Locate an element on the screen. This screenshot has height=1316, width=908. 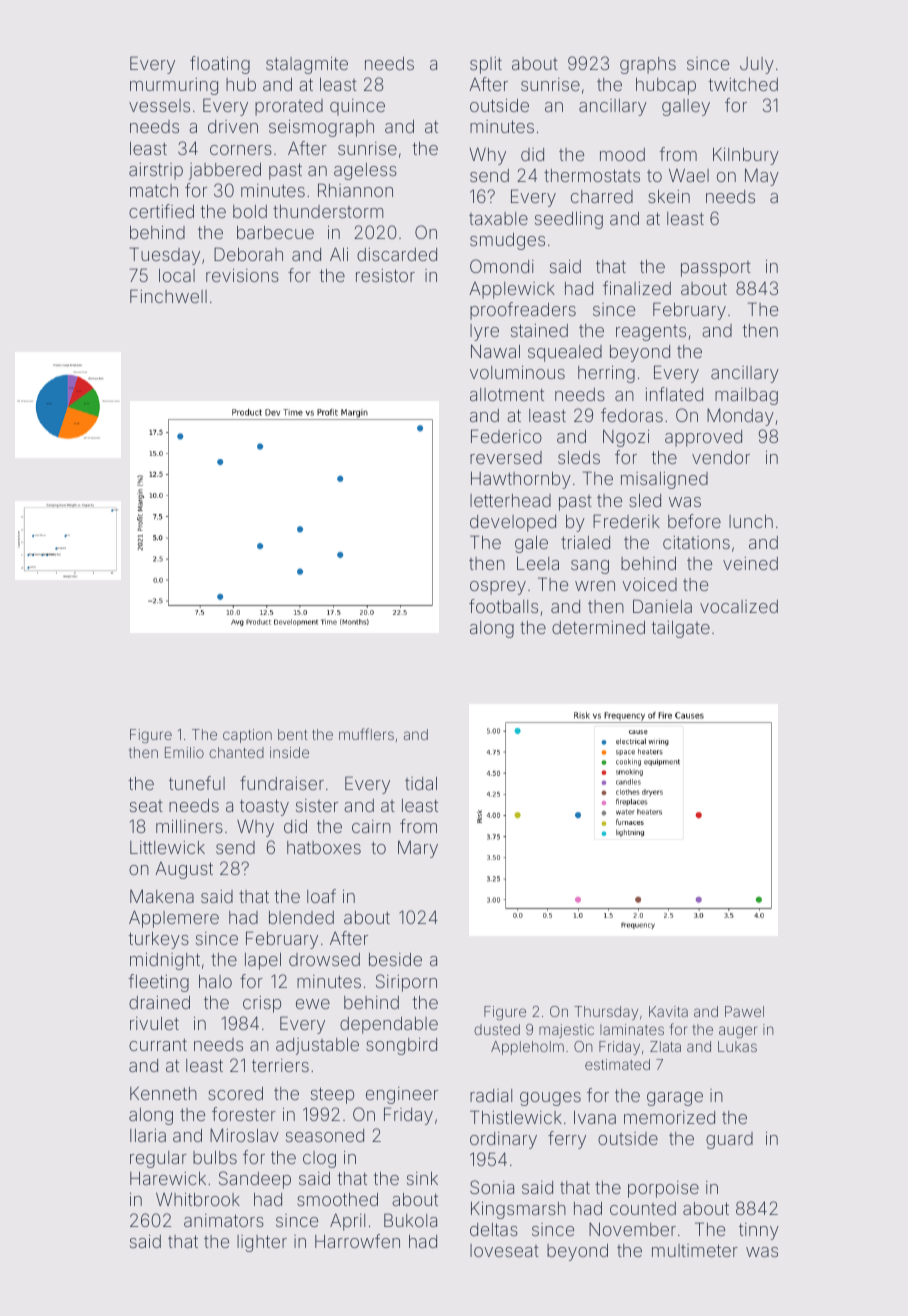
Kavita is located at coordinates (668, 1011).
